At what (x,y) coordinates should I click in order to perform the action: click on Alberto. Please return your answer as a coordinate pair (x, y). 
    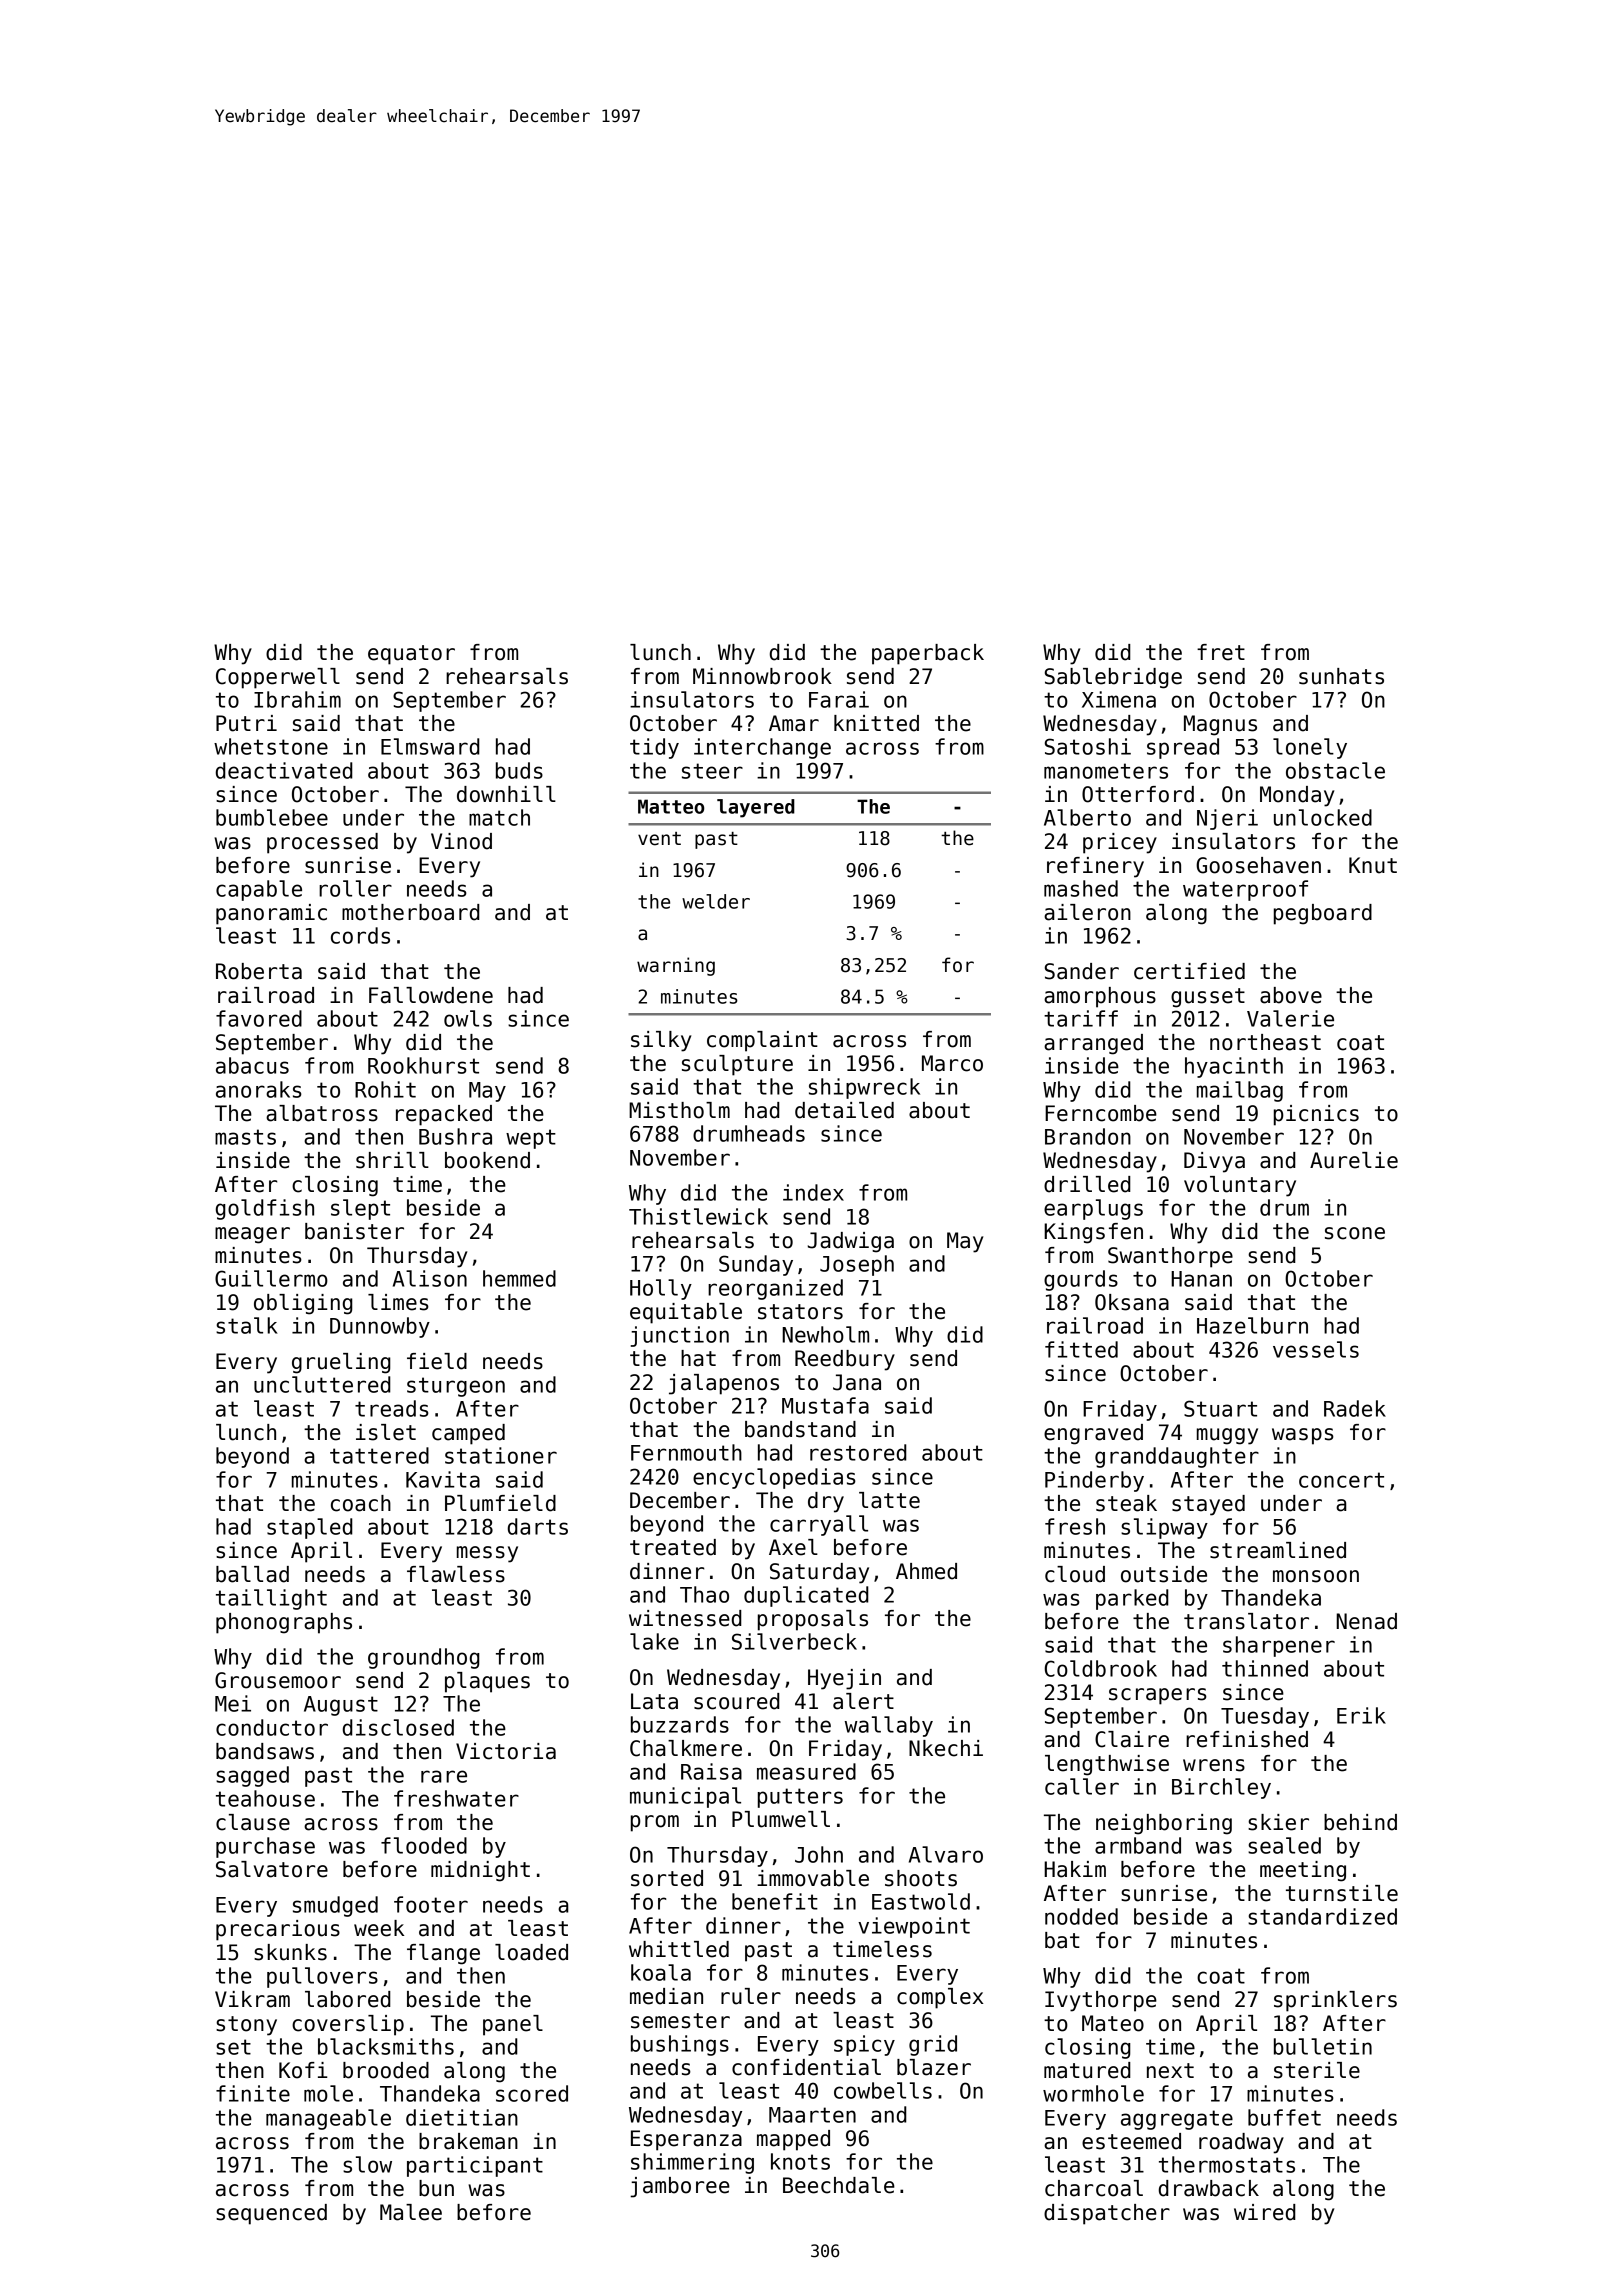
    Looking at the image, I should click on (1087, 817).
